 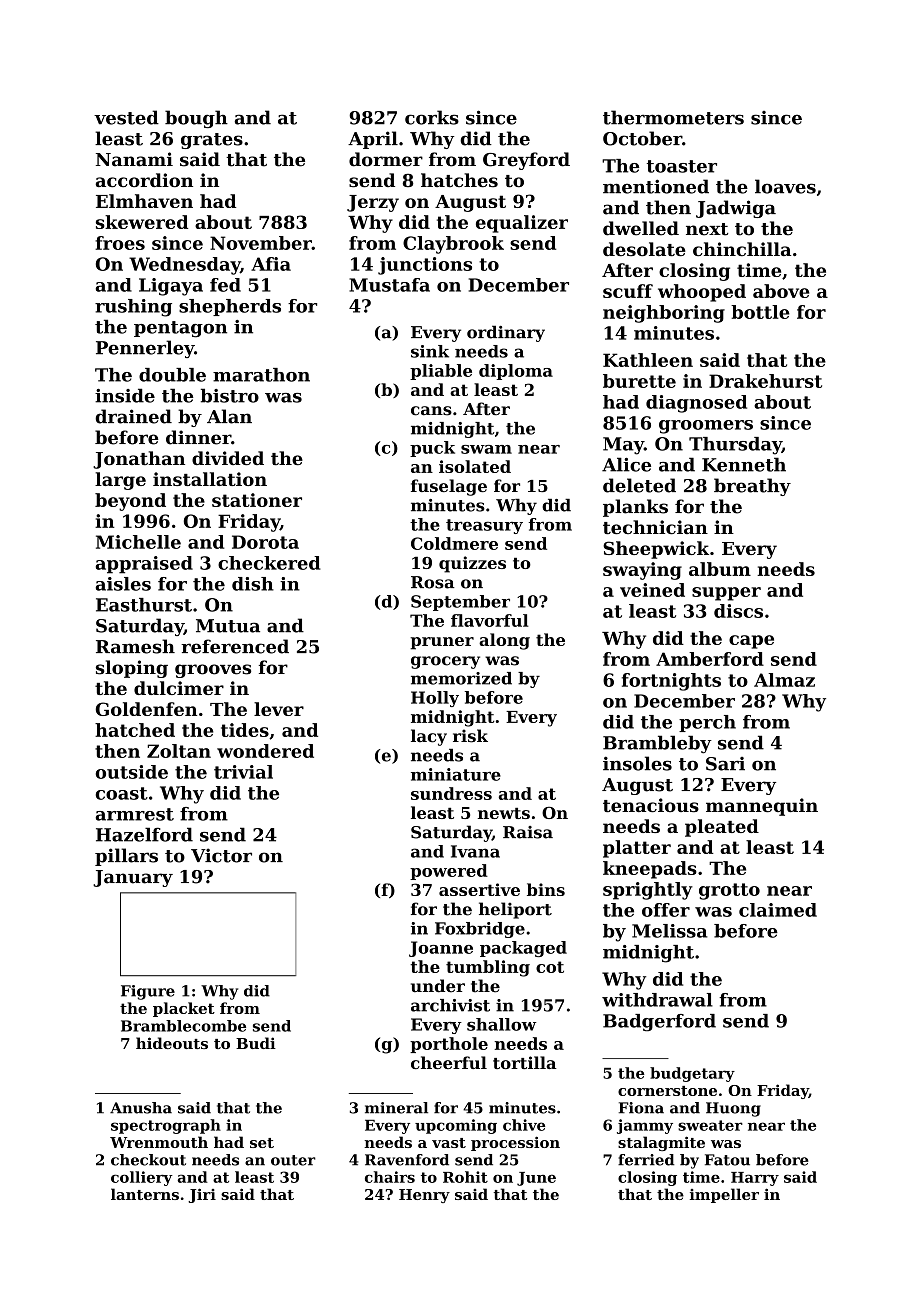 What do you see at coordinates (725, 764) in the document?
I see `Sari` at bounding box center [725, 764].
